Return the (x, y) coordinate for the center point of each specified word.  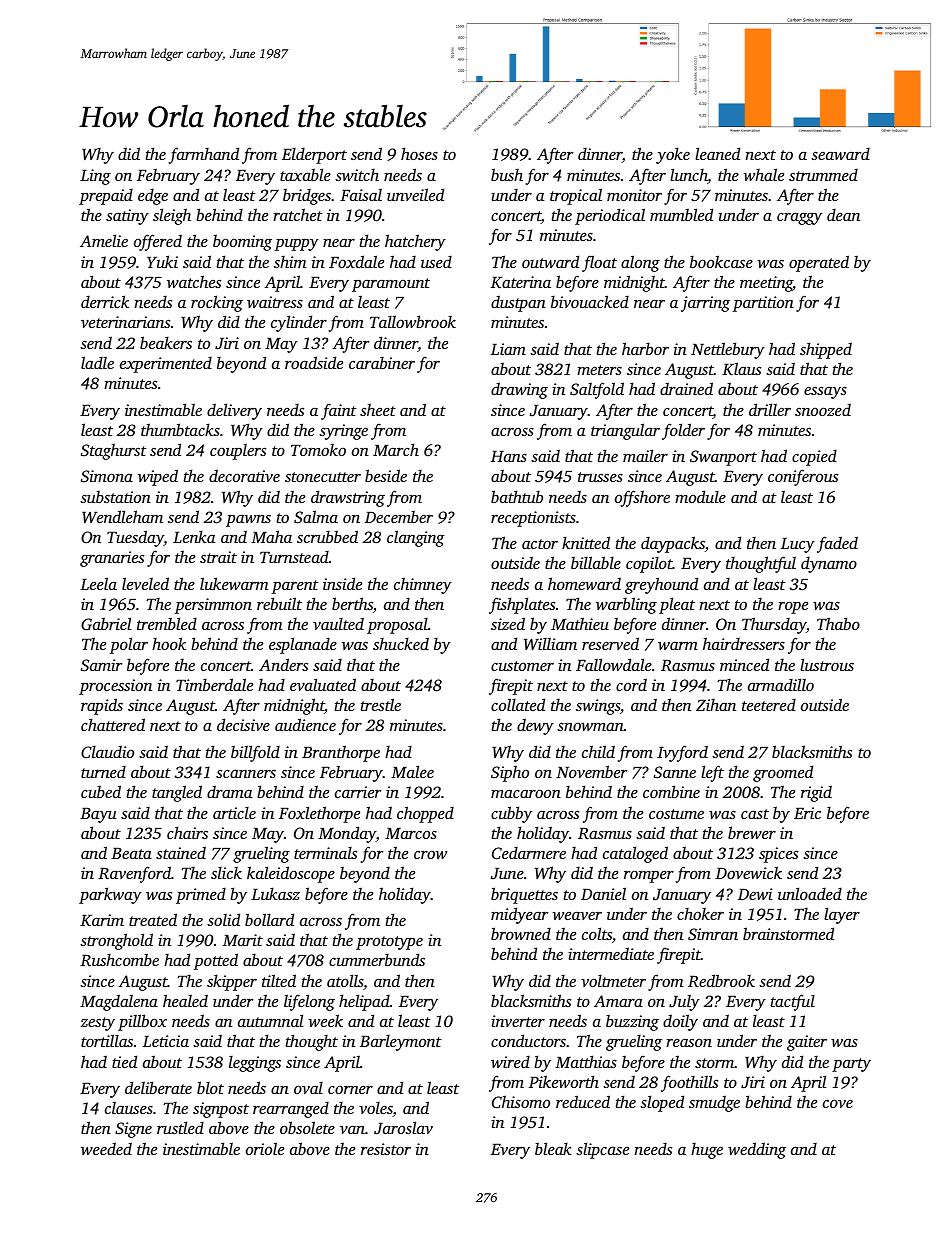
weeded (106, 1148)
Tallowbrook (413, 321)
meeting (766, 284)
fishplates (522, 605)
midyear (519, 915)
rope (793, 607)
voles (376, 1109)
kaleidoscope (291, 874)
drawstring (348, 498)
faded (837, 544)
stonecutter (323, 477)
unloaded (810, 893)
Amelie (104, 240)
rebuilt (279, 603)
